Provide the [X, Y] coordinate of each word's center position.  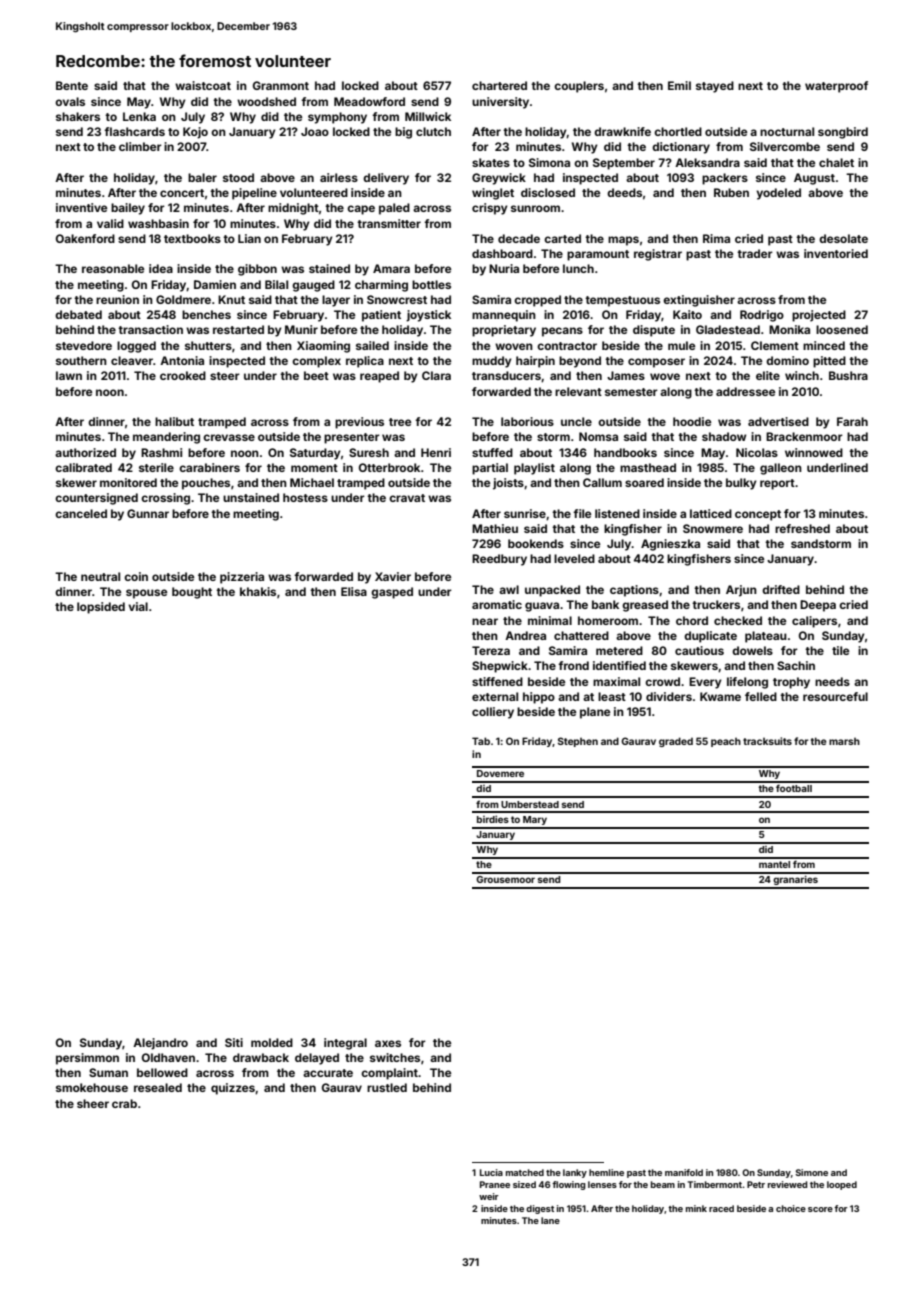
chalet [836, 162]
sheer [93, 1103]
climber [140, 146]
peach [726, 742]
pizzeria [242, 578]
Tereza [491, 650]
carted [562, 238]
